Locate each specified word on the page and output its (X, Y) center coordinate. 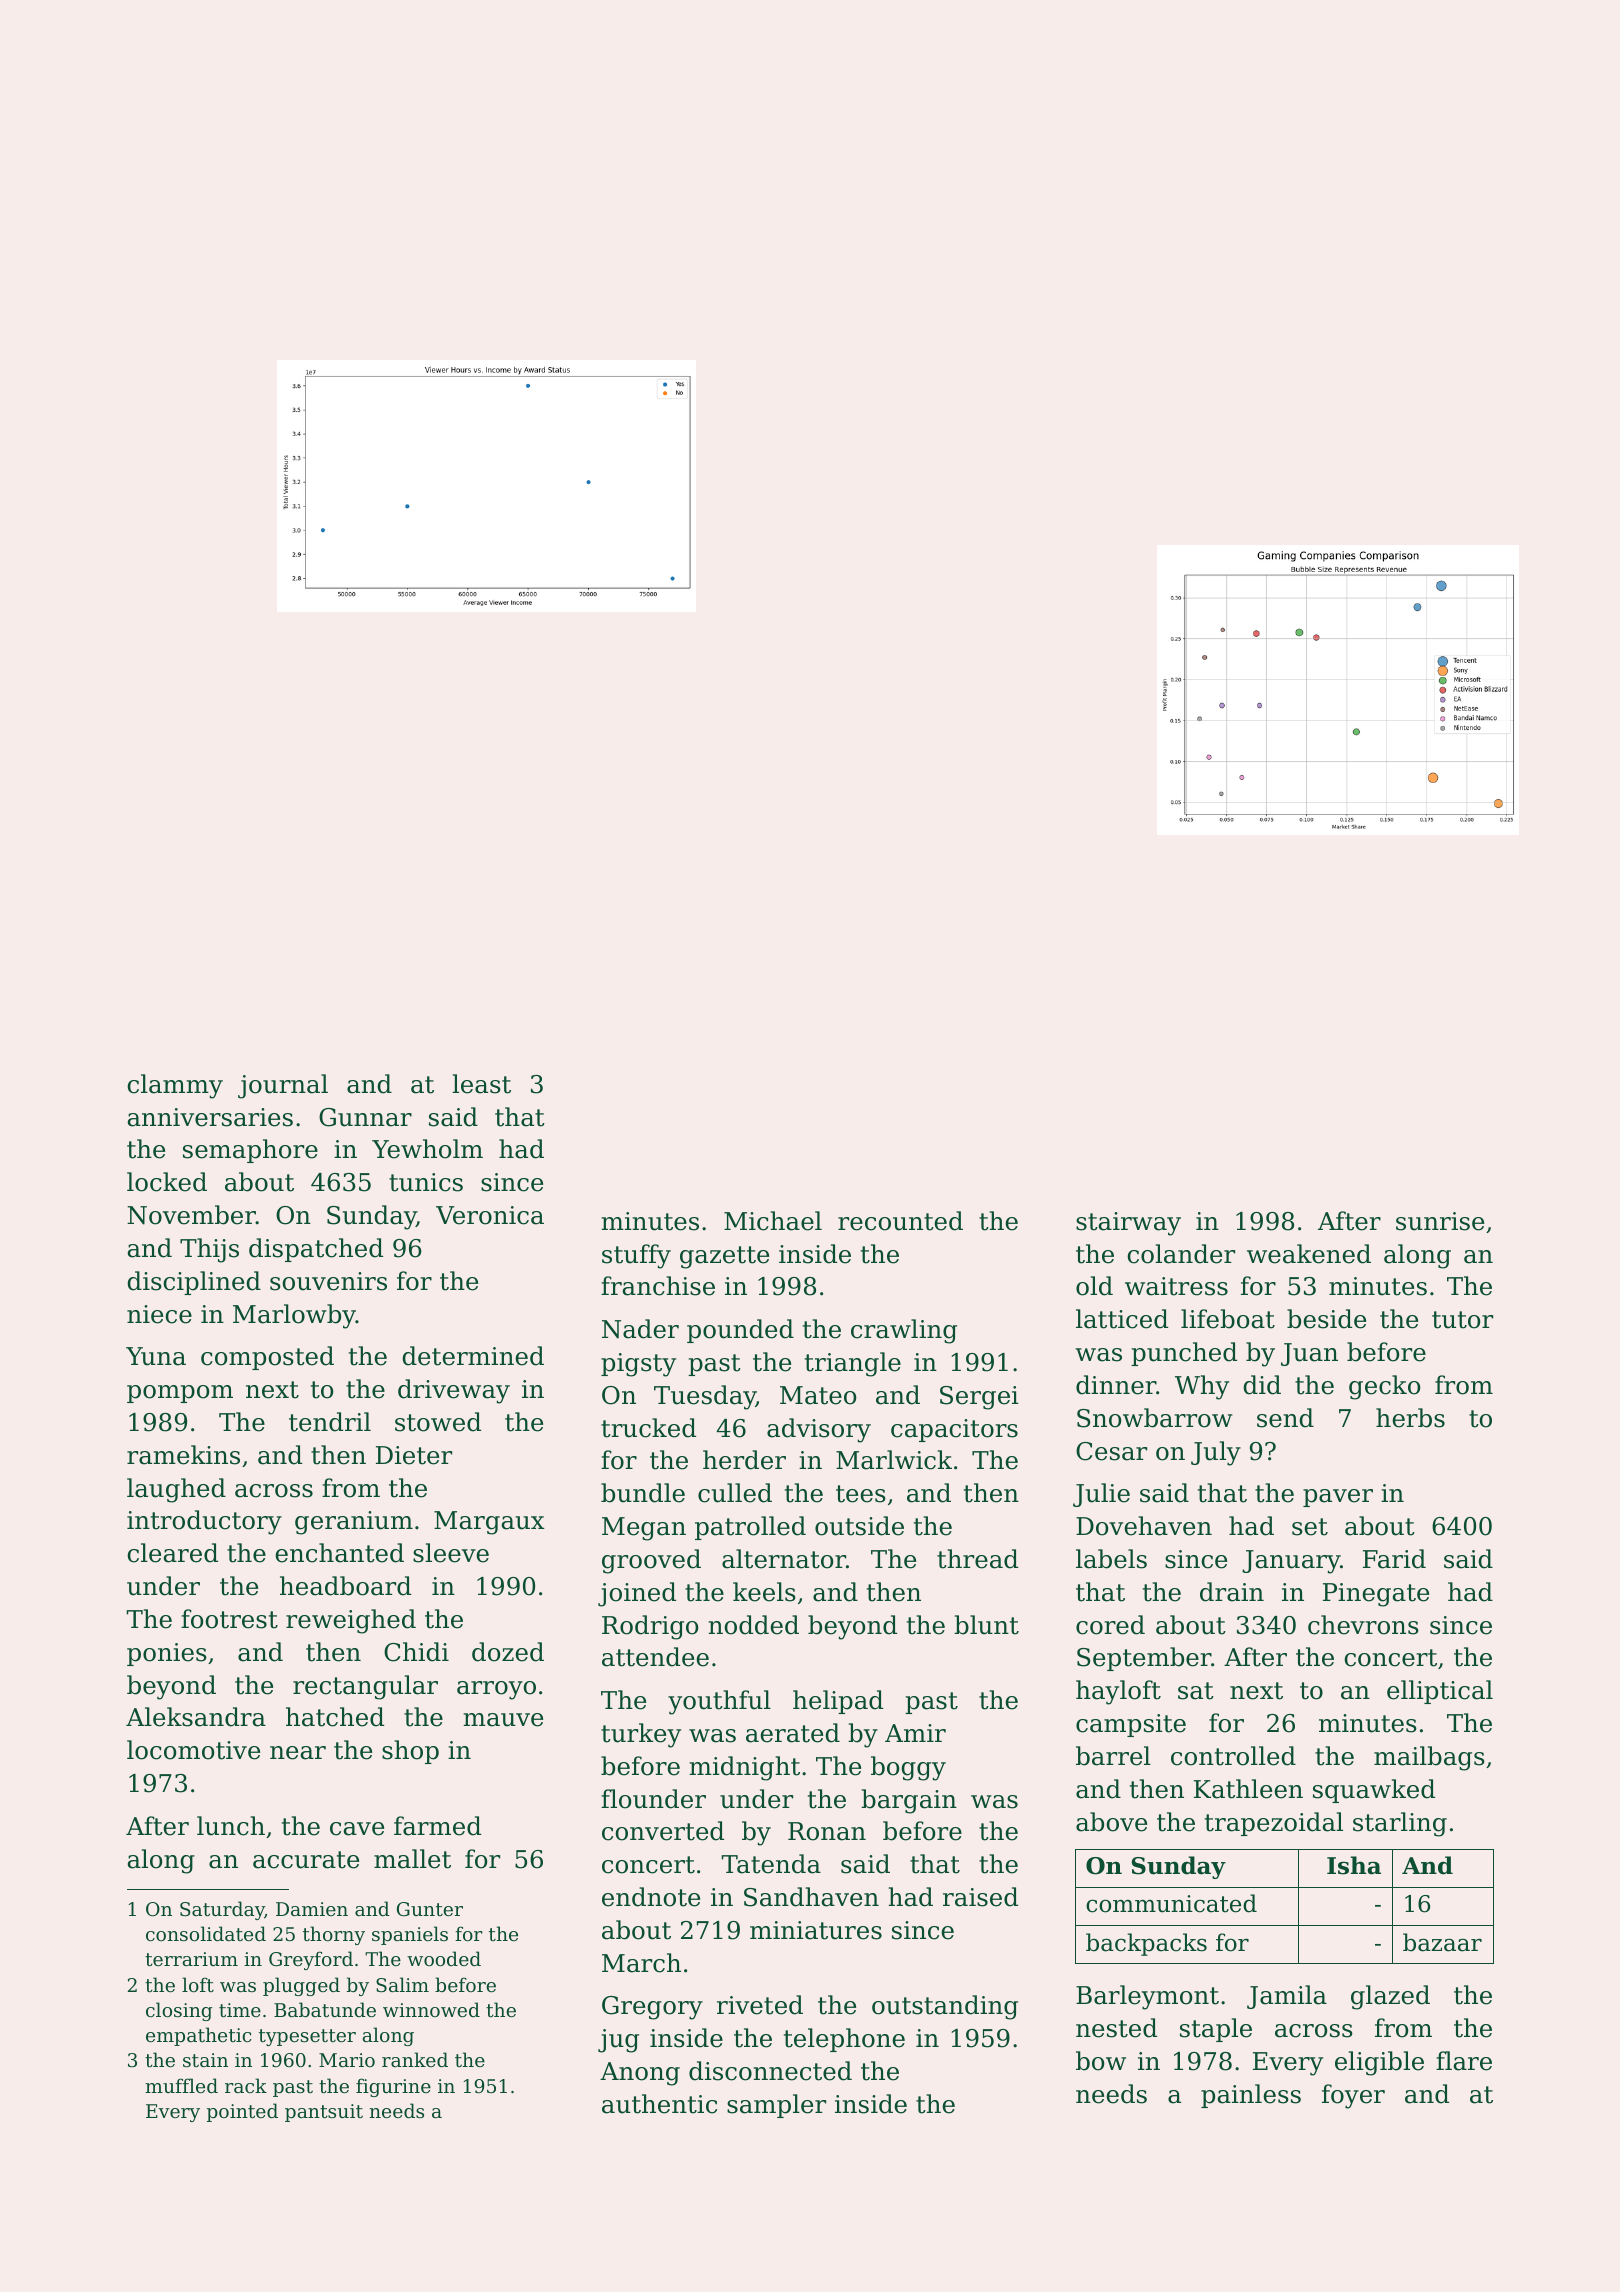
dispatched (316, 1250)
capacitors (954, 1430)
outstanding (945, 2007)
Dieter (414, 1455)
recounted (900, 1221)
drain (1232, 1592)
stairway (1128, 1224)
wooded (444, 1958)
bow (1101, 2061)
